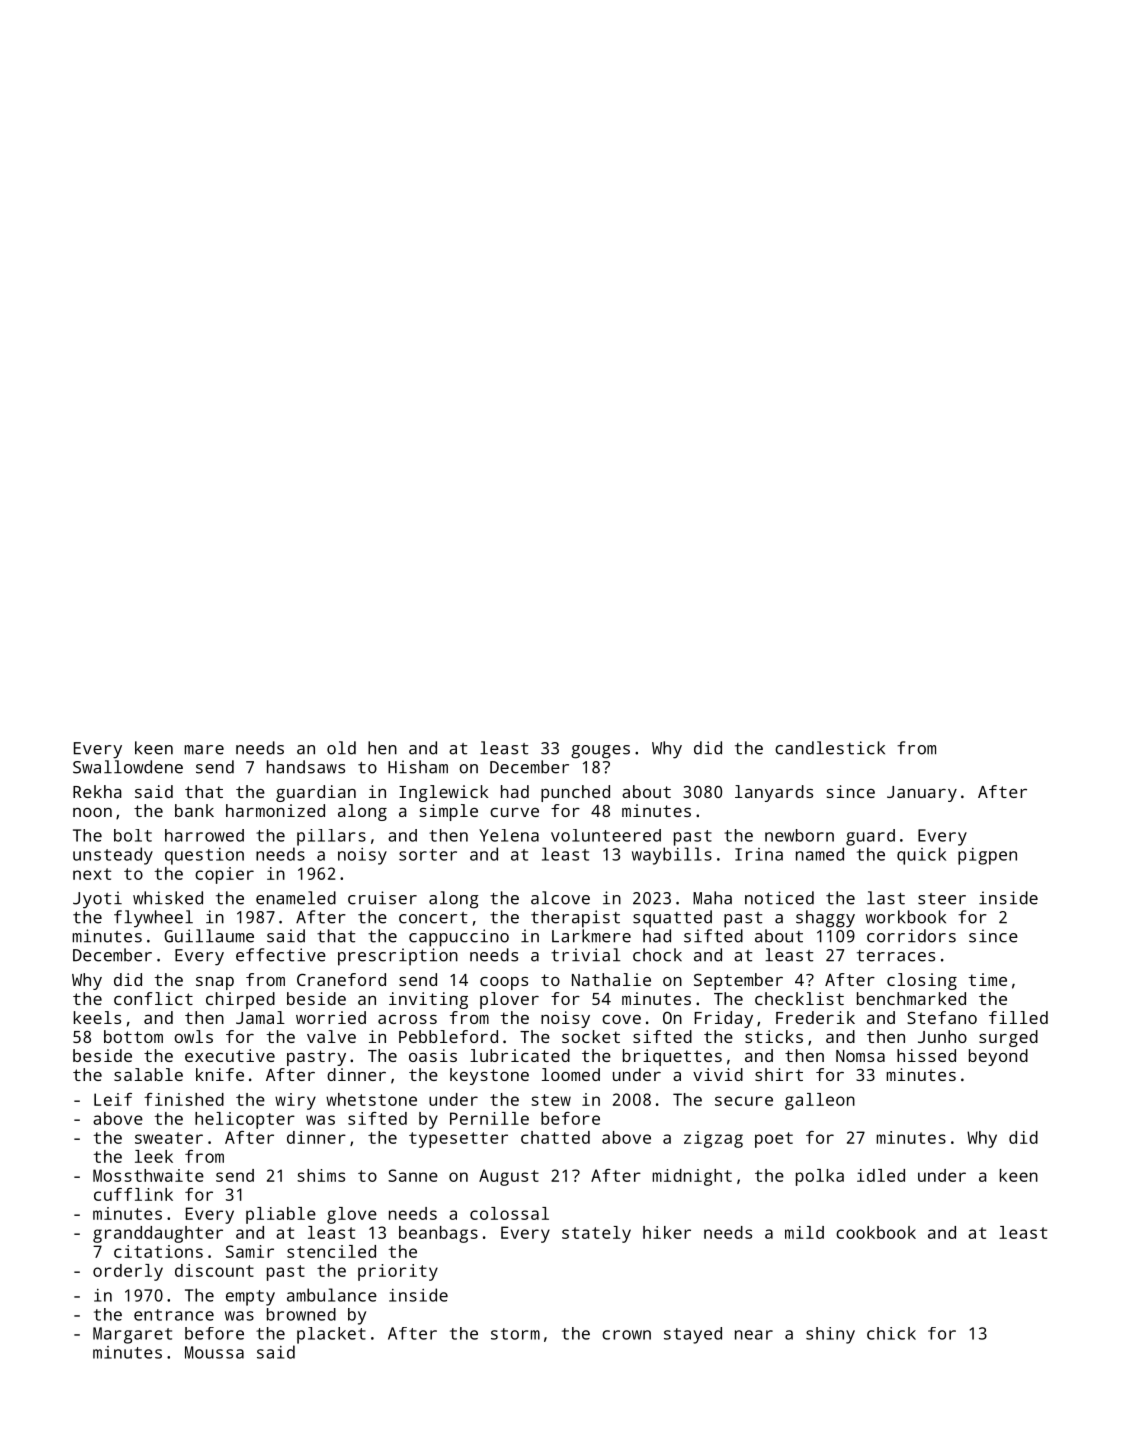 Image resolution: width=1122 pixels, height=1453 pixels. Describe the element at coordinates (220, 1074) in the page. I see `knife` at that location.
